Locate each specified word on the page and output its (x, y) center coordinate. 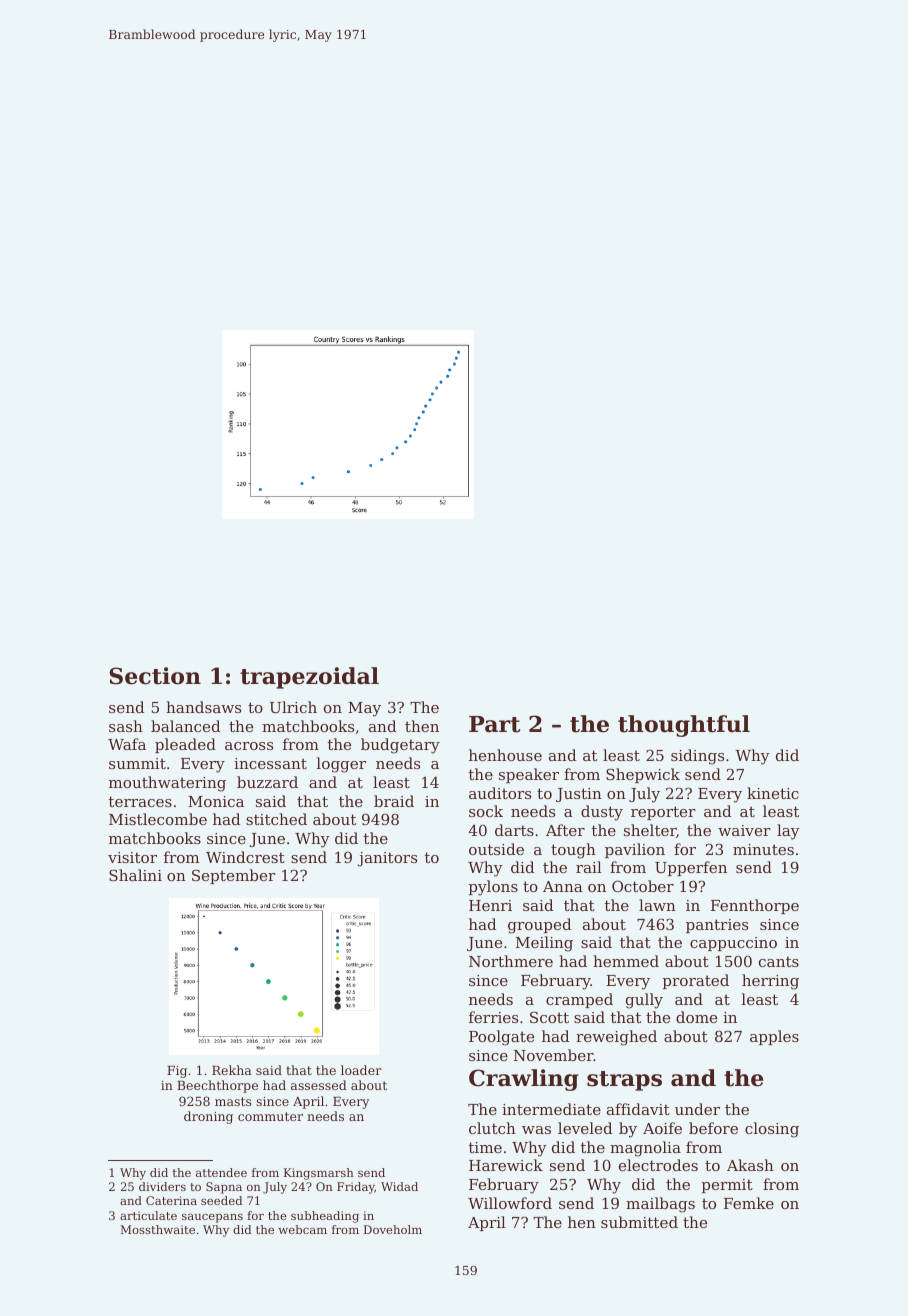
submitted (639, 1222)
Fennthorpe (755, 906)
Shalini (135, 875)
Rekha (232, 1070)
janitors (387, 859)
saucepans (212, 1218)
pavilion (635, 850)
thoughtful (684, 726)
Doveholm (393, 1229)
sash (126, 726)
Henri (490, 905)
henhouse (505, 755)
